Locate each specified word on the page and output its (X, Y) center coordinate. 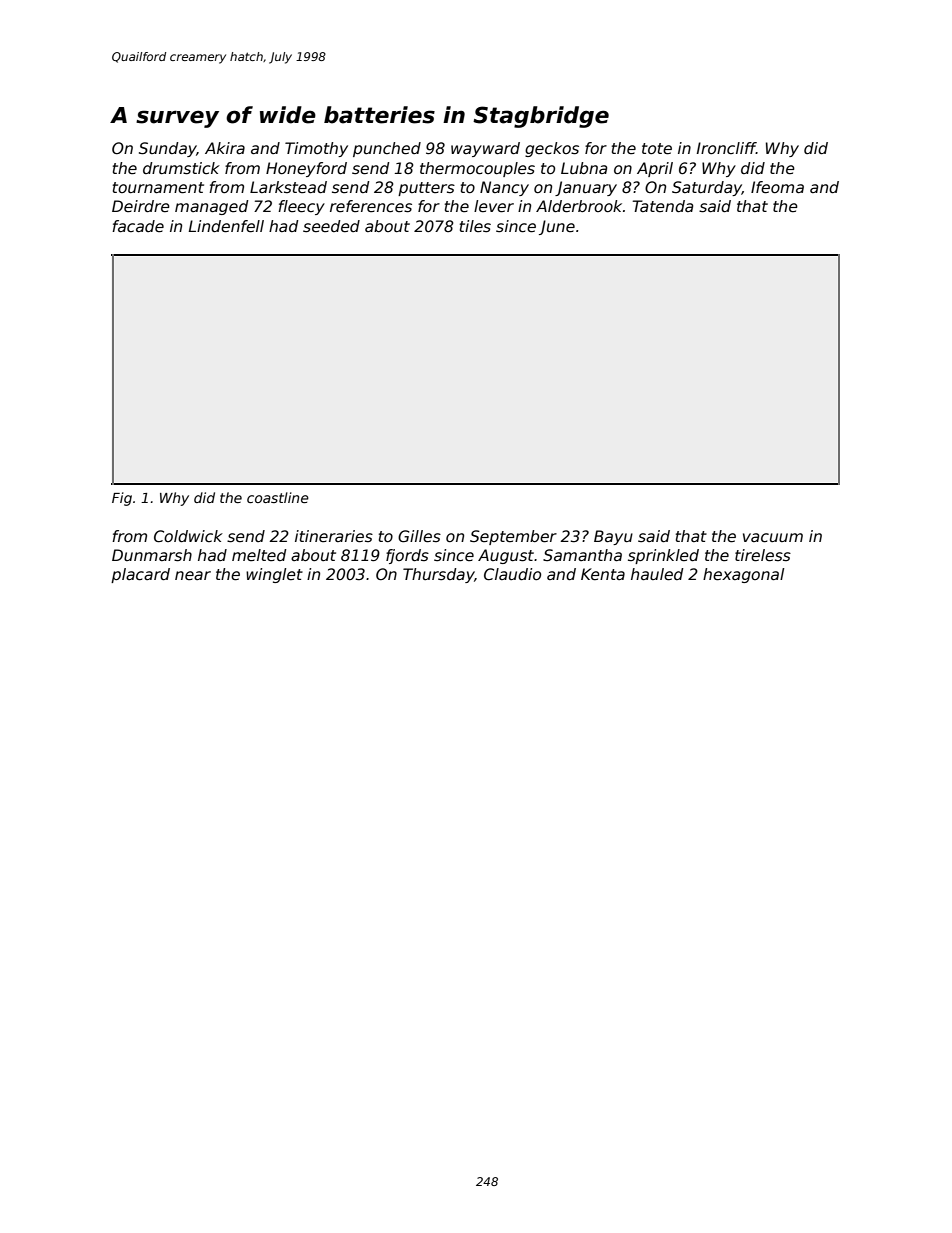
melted (259, 555)
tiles (475, 226)
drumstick (181, 168)
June (557, 227)
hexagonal (743, 575)
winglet (274, 575)
